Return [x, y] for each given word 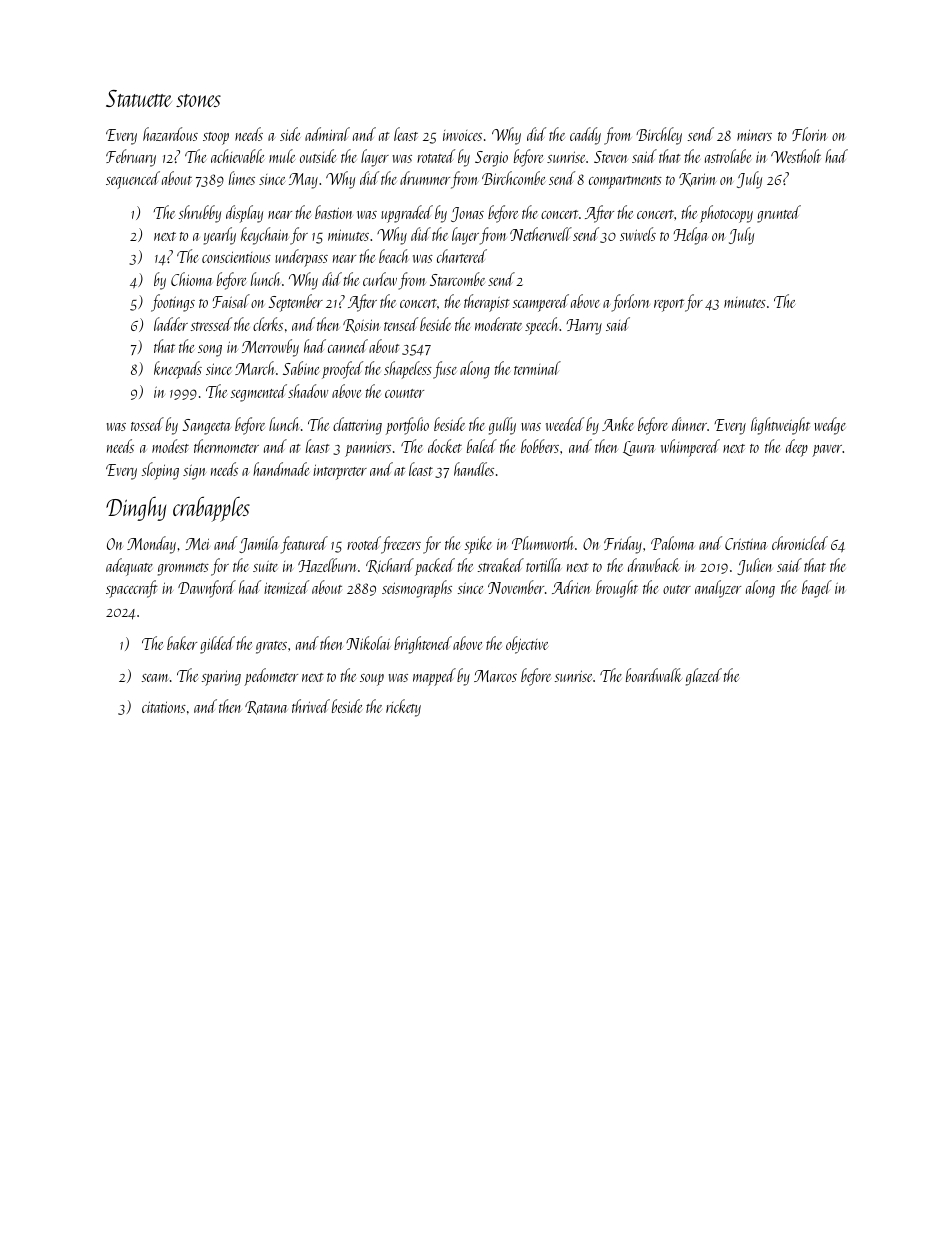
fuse [445, 370]
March [255, 368]
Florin [810, 134]
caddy [585, 136]
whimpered [690, 448]
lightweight [780, 426]
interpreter [340, 472]
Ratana [266, 708]
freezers [401, 545]
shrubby [200, 214]
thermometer [226, 446]
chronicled [800, 543]
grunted [779, 214]
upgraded [407, 214]
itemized [286, 587]
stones [198, 100]
